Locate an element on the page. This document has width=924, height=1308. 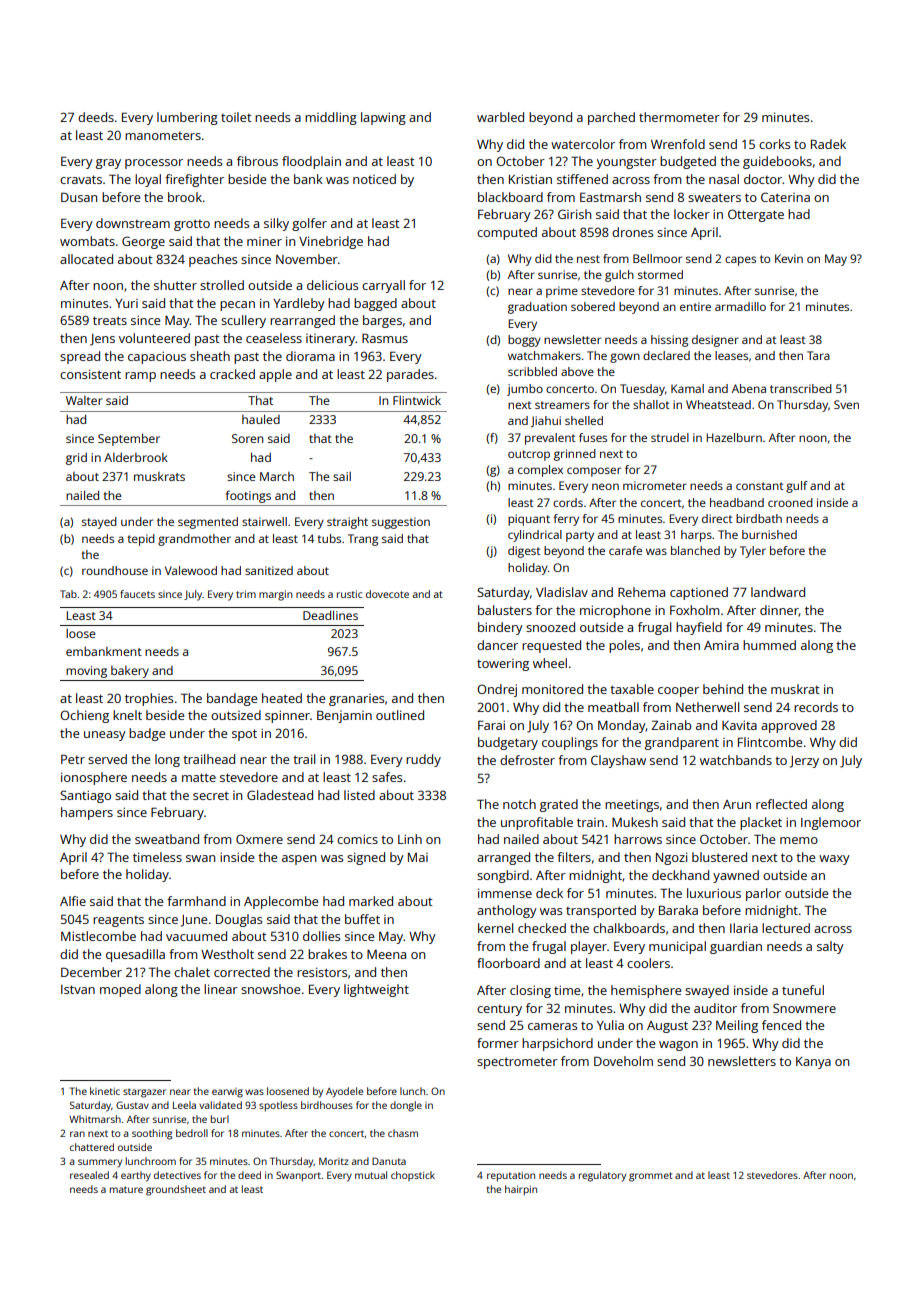
parched is located at coordinates (611, 118).
